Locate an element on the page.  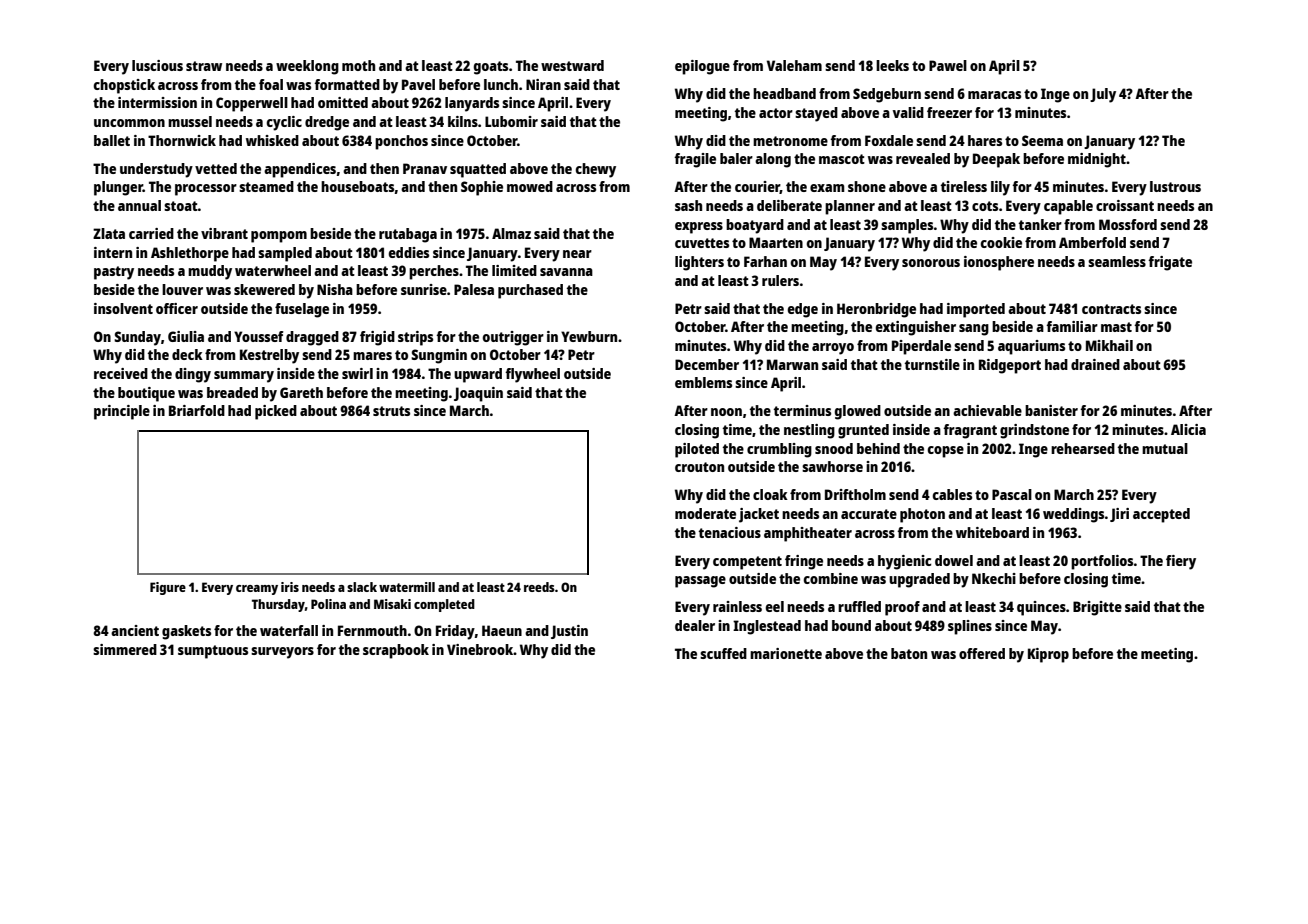
principle is located at coordinates (122, 412).
